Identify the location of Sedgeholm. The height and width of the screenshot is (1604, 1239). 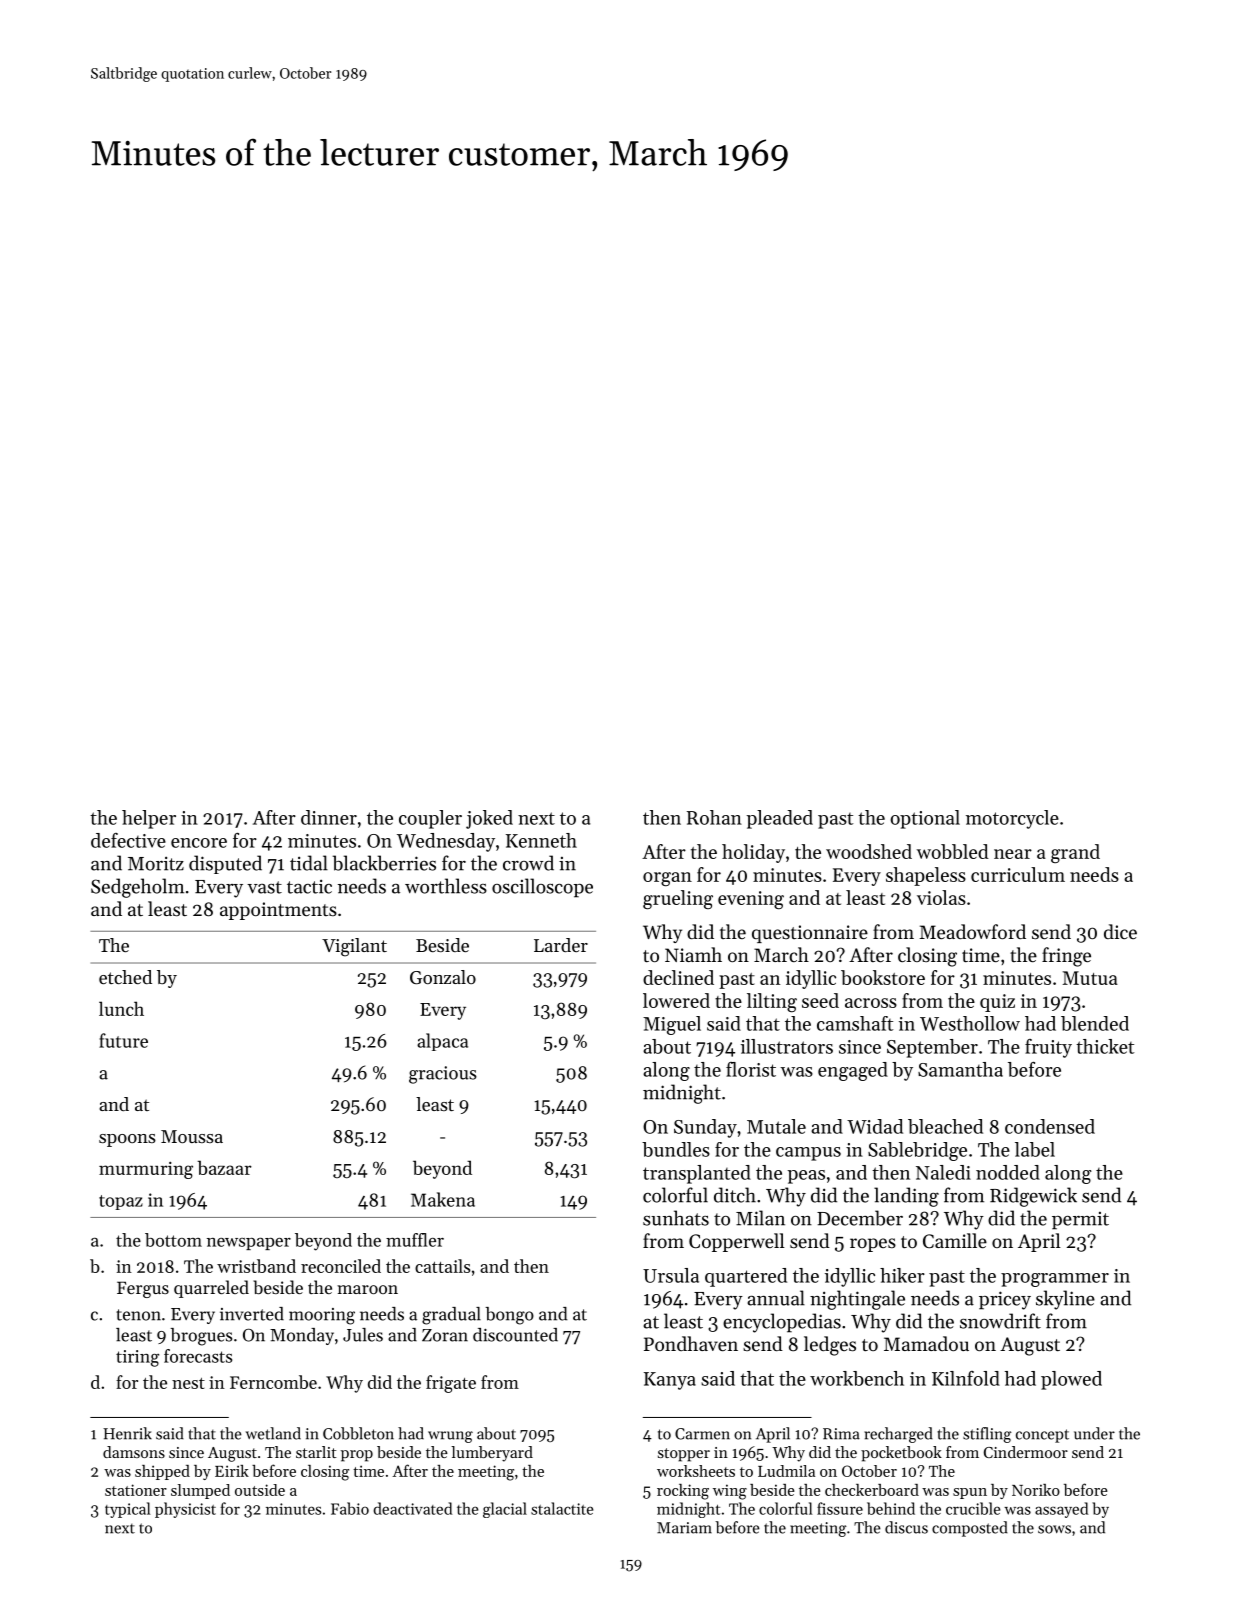
(137, 888).
